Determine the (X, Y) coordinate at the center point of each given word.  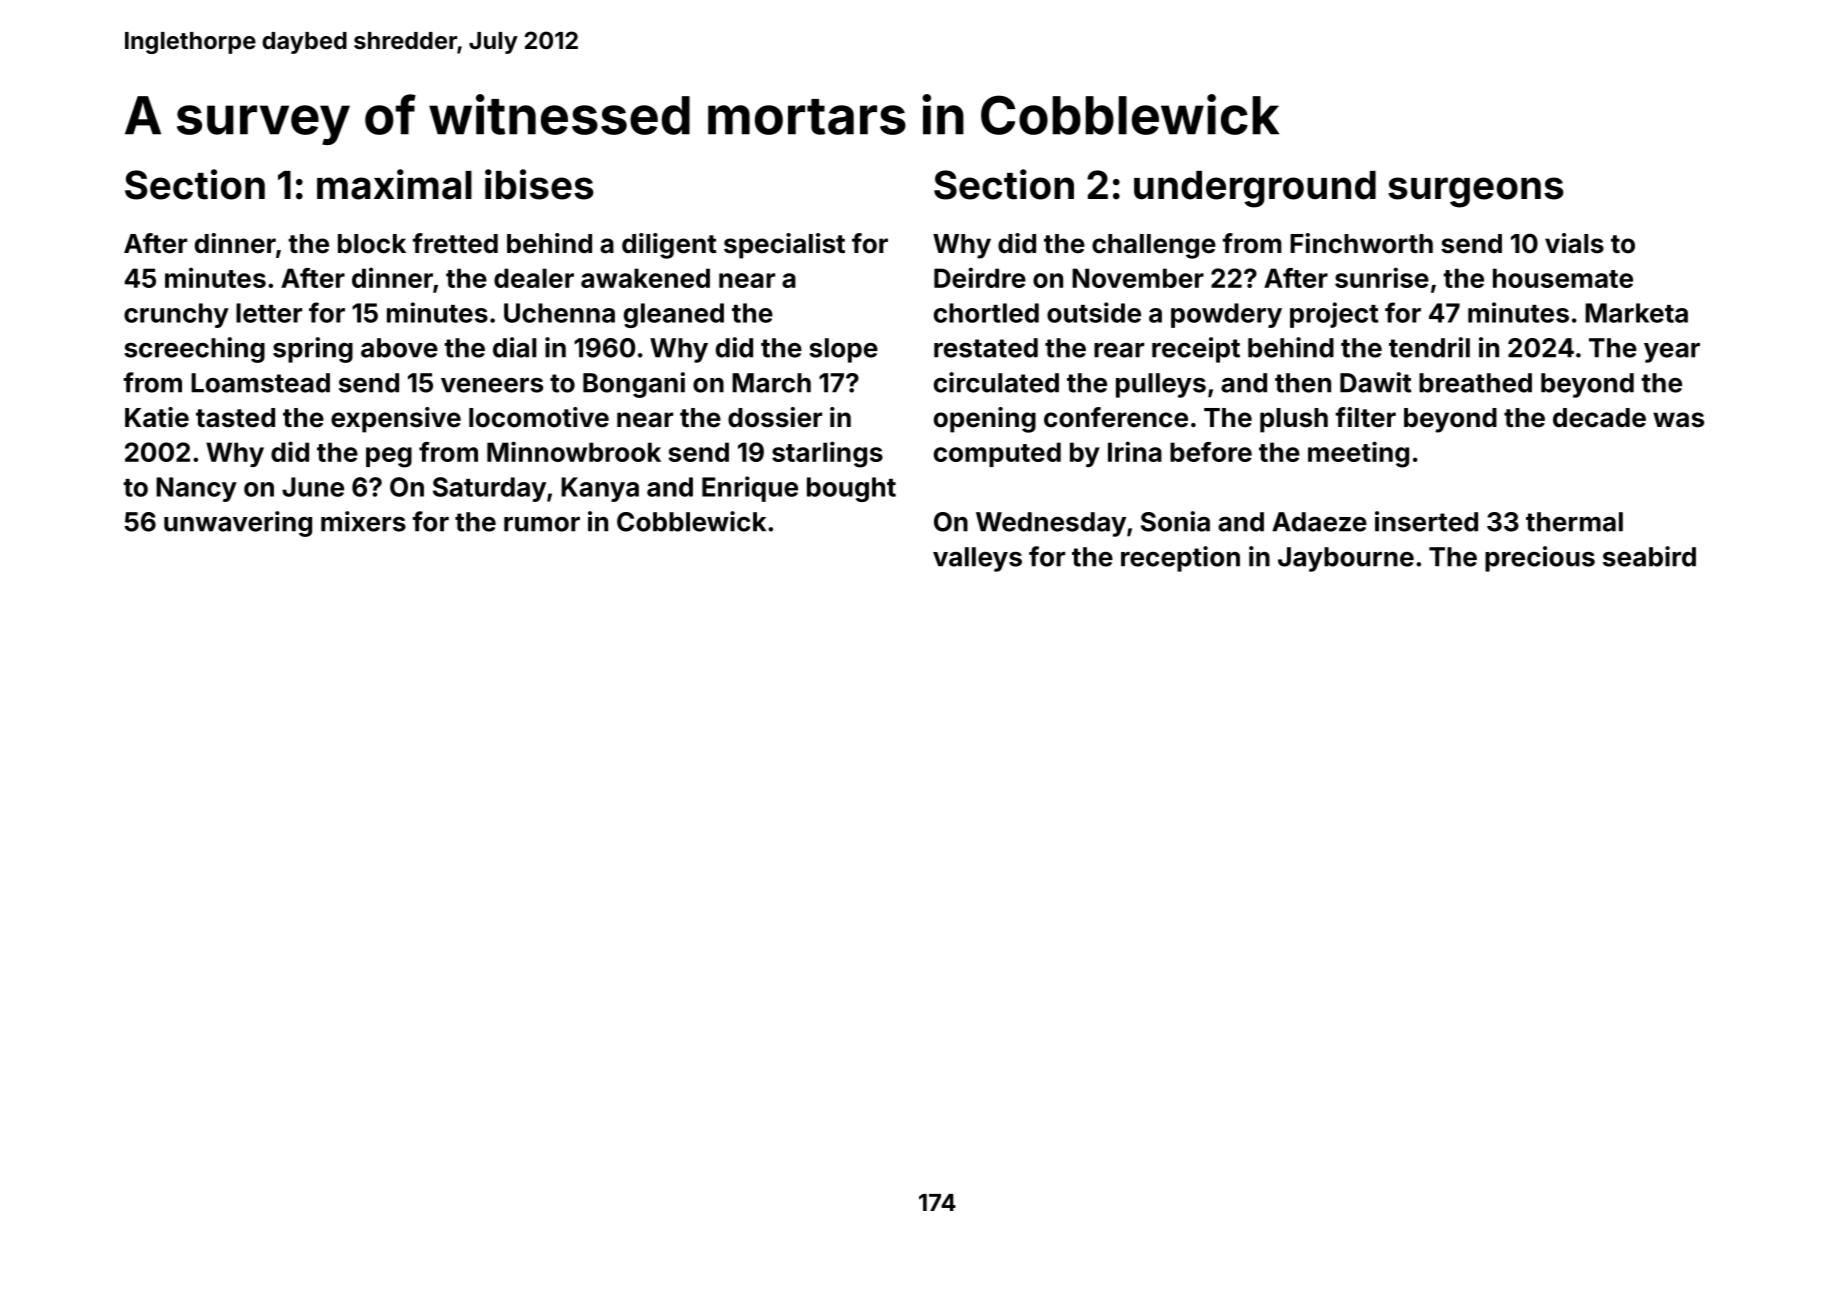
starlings (827, 454)
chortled (986, 313)
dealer (534, 278)
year (1672, 353)
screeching (194, 350)
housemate (1563, 278)
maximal (394, 184)
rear (1119, 350)
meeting (1358, 454)
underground (1255, 189)
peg (389, 457)
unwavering (238, 524)
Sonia (1175, 521)
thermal (1574, 522)
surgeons (1476, 192)
